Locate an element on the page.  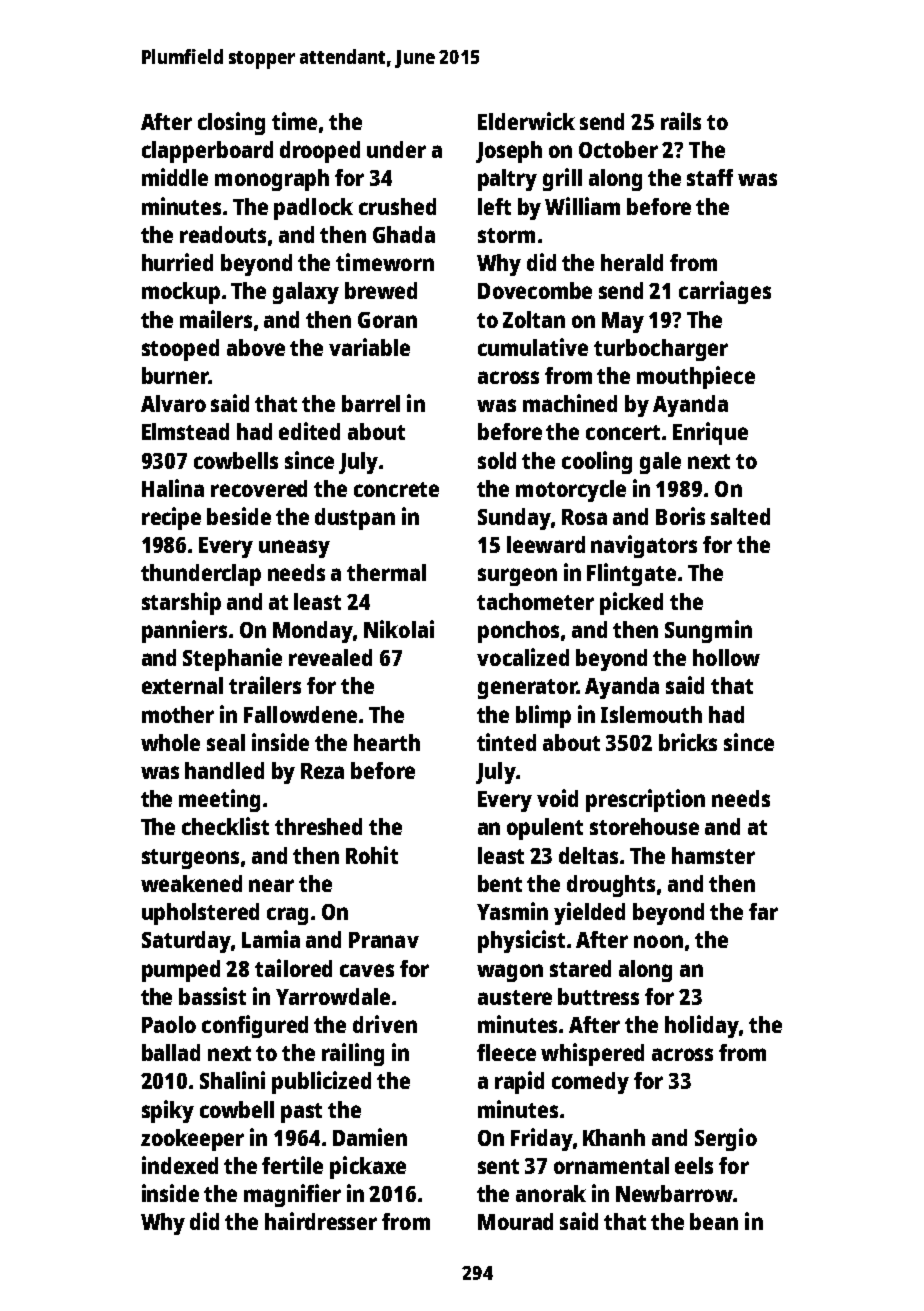
weakened is located at coordinates (191, 883).
